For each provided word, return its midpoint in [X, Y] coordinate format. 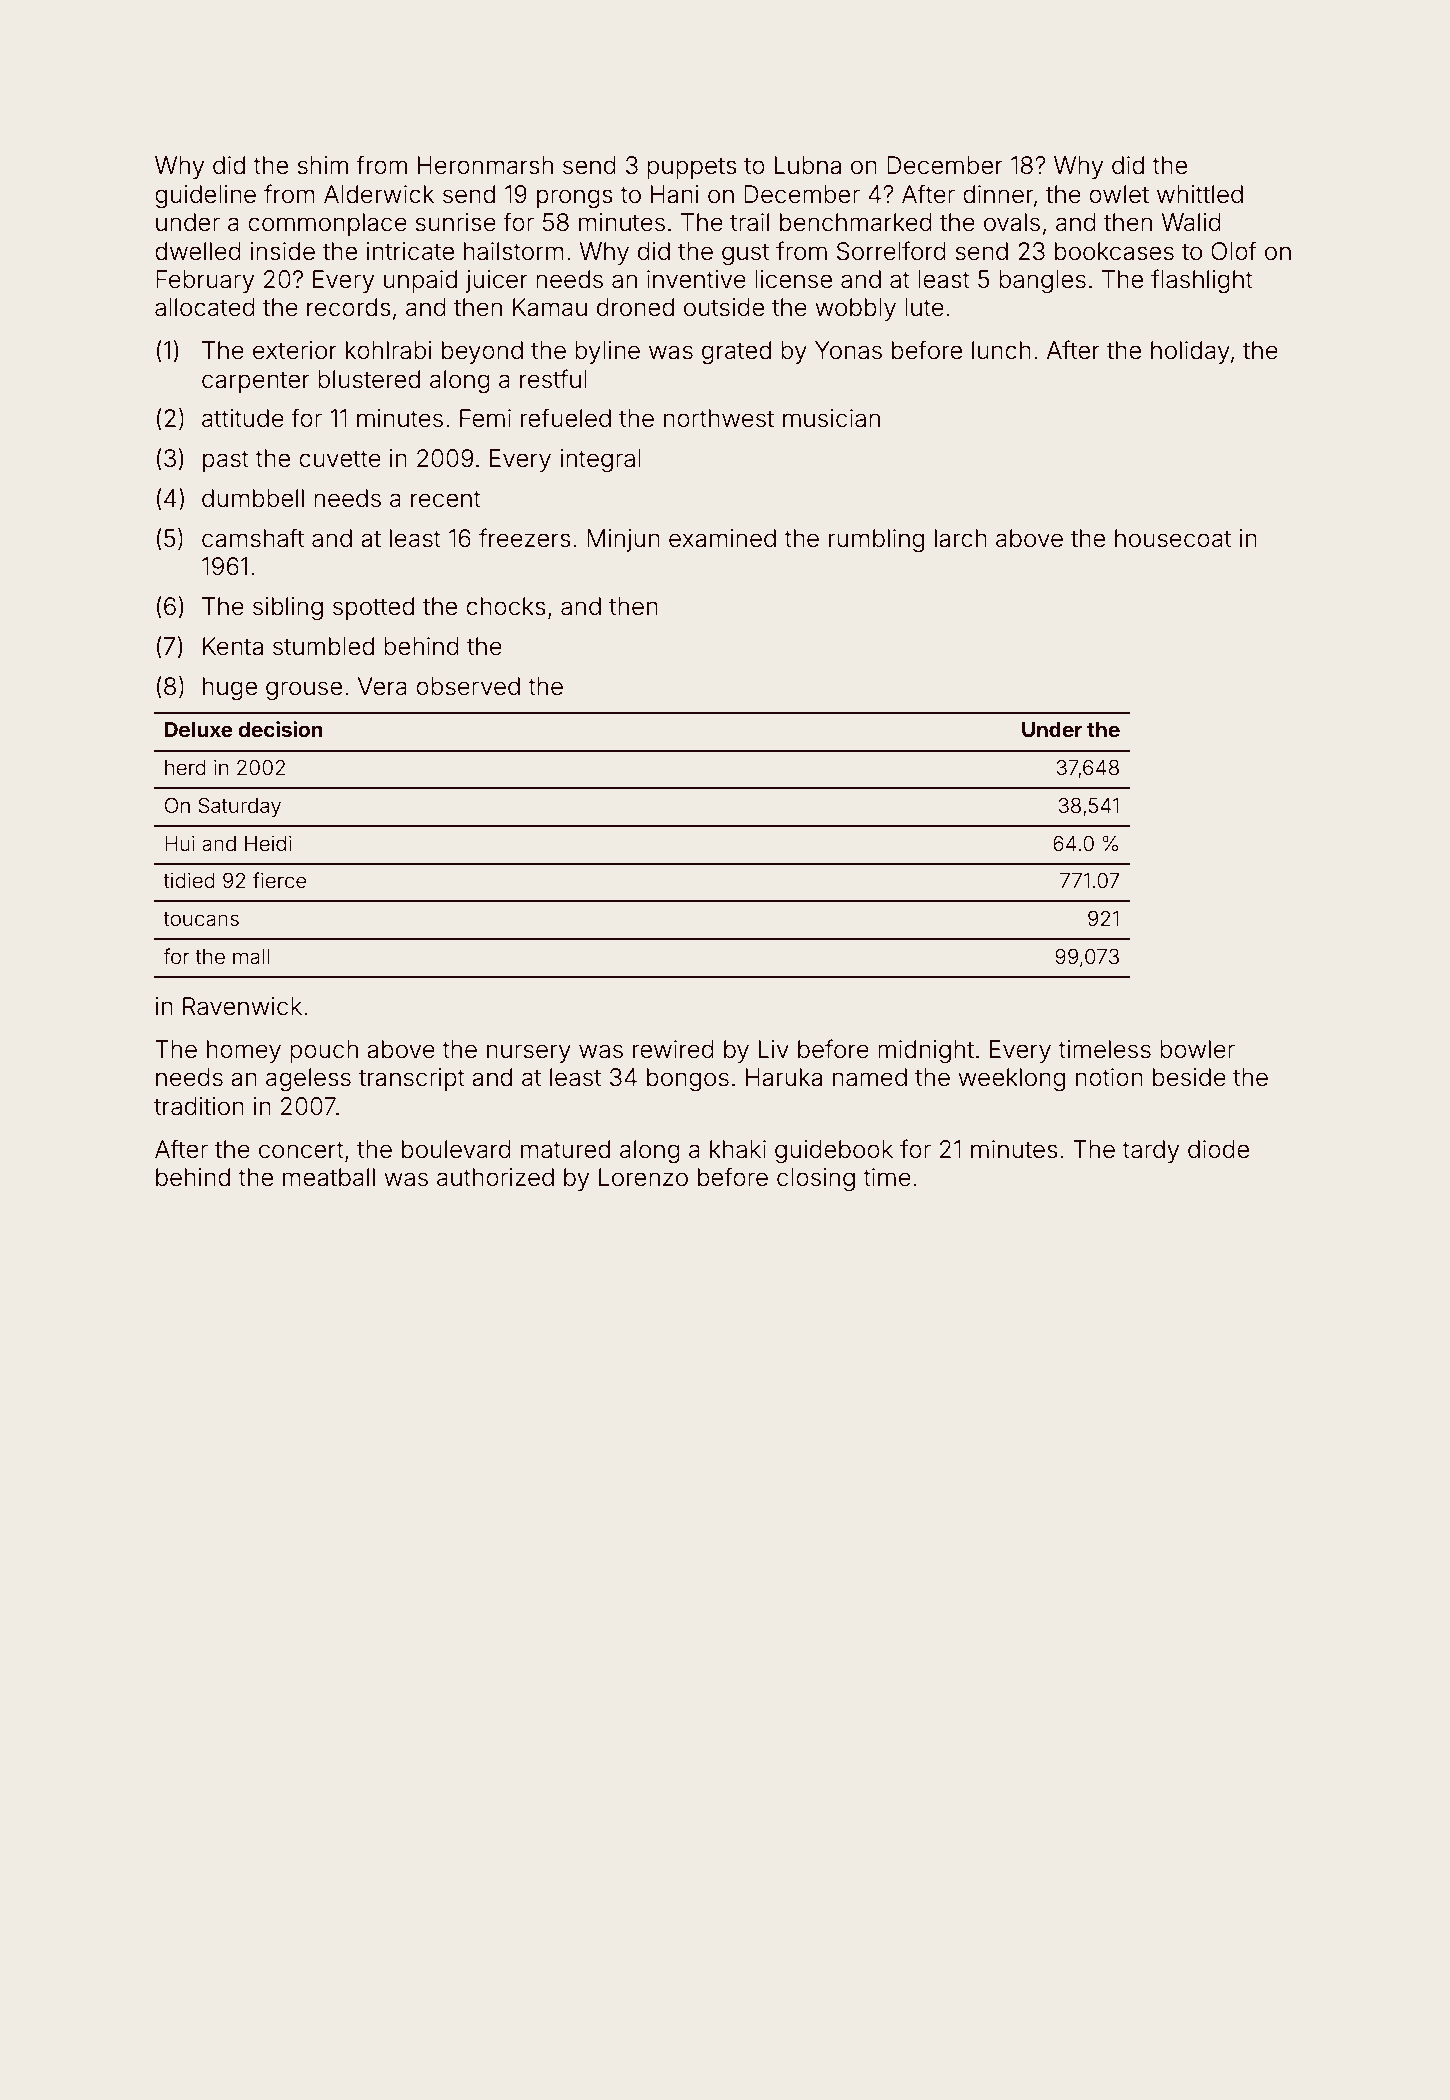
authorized [495, 1177]
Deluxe [199, 729]
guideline [205, 197]
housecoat [1173, 538]
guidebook [834, 1152]
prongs [575, 199]
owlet [1119, 194]
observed [468, 686]
